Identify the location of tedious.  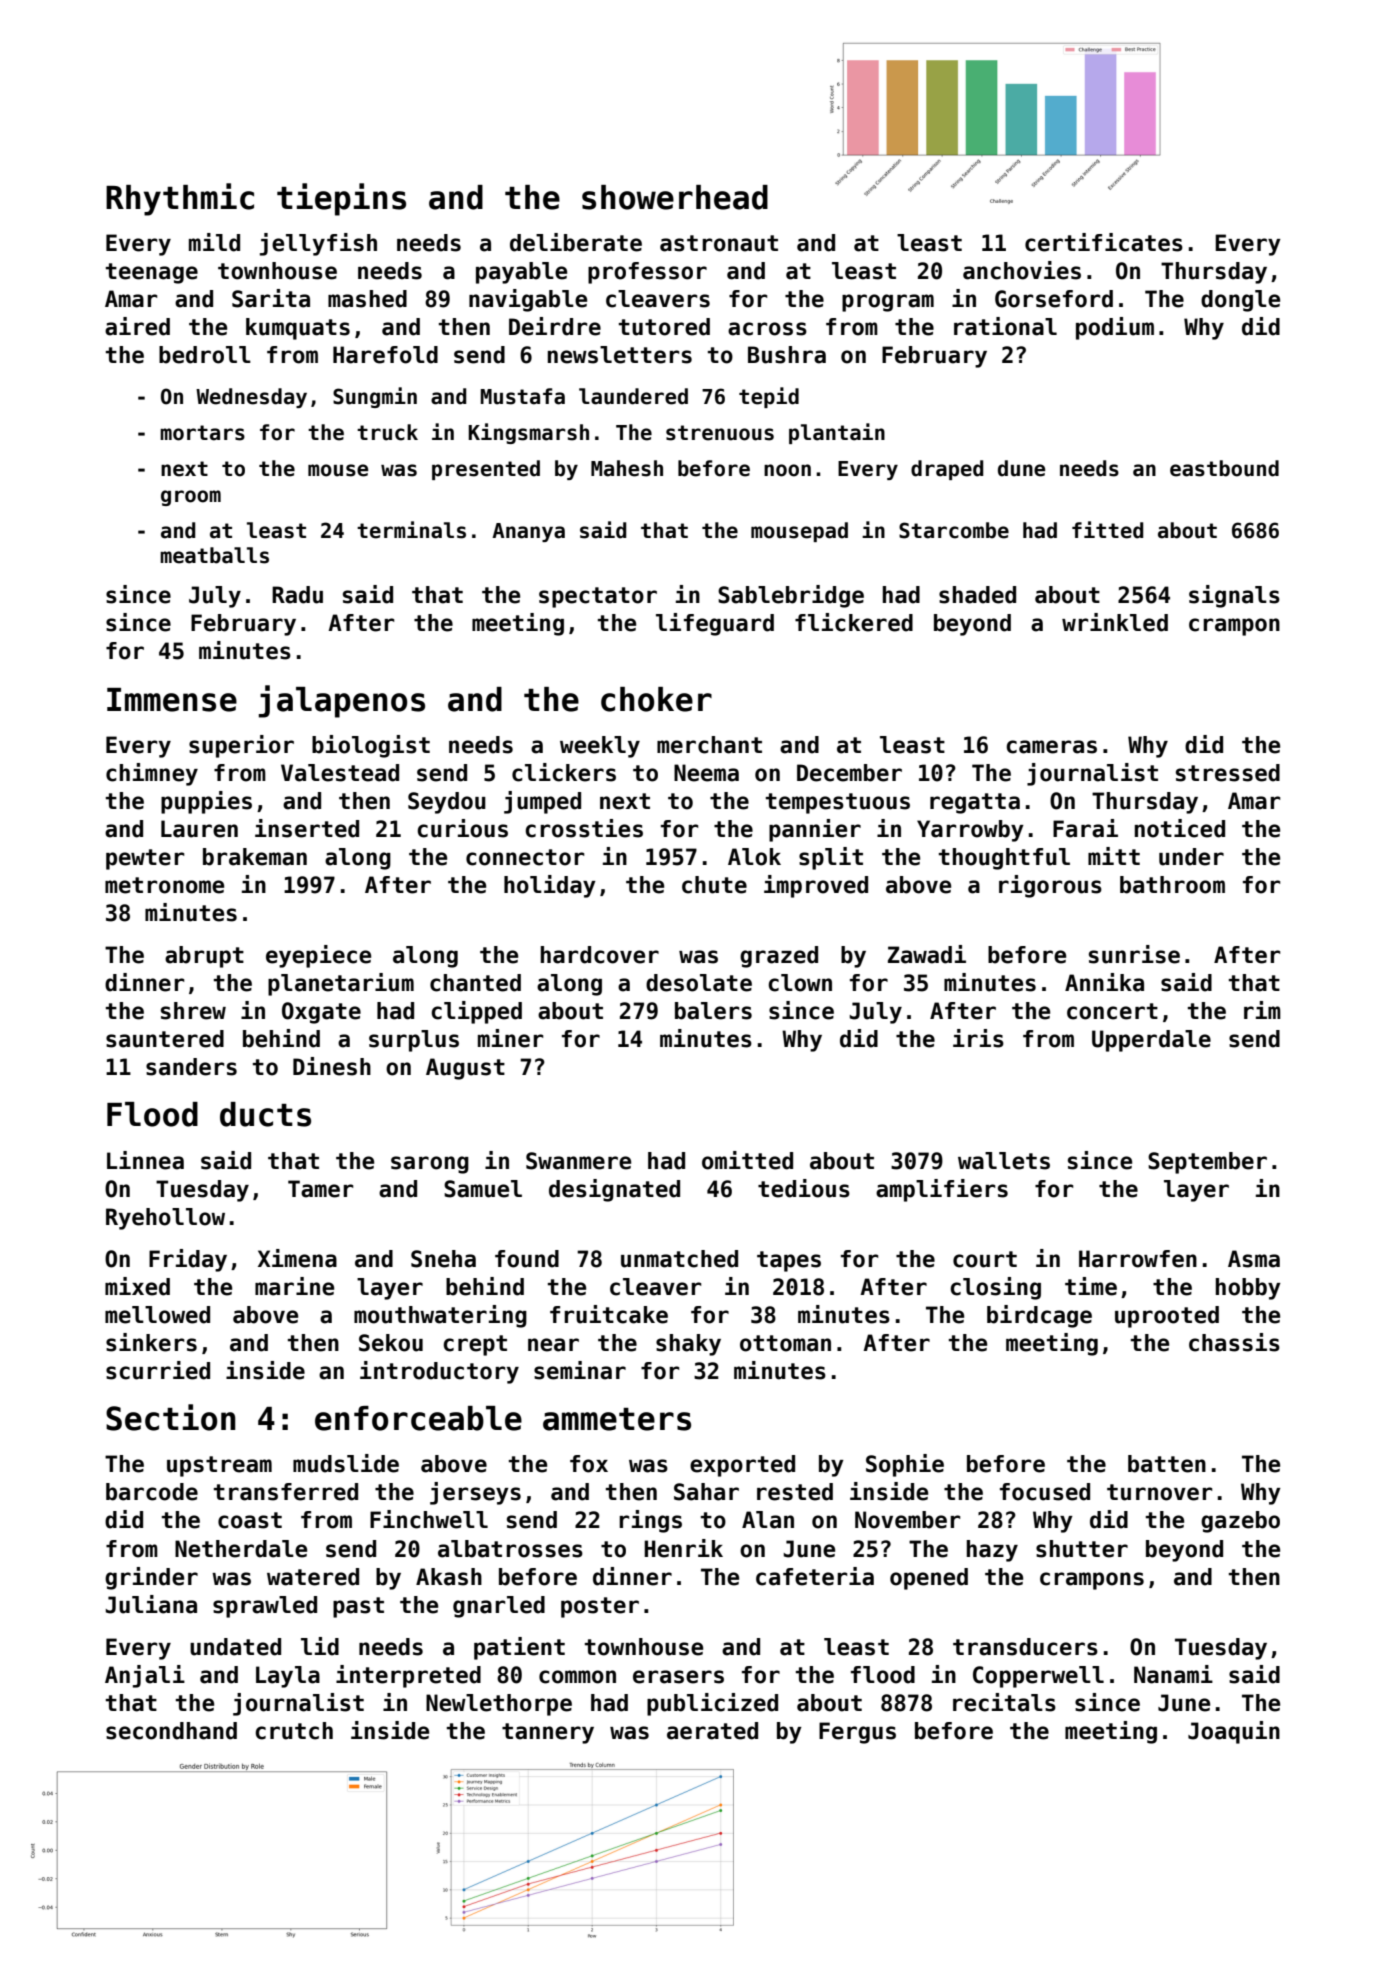
(804, 1188).
